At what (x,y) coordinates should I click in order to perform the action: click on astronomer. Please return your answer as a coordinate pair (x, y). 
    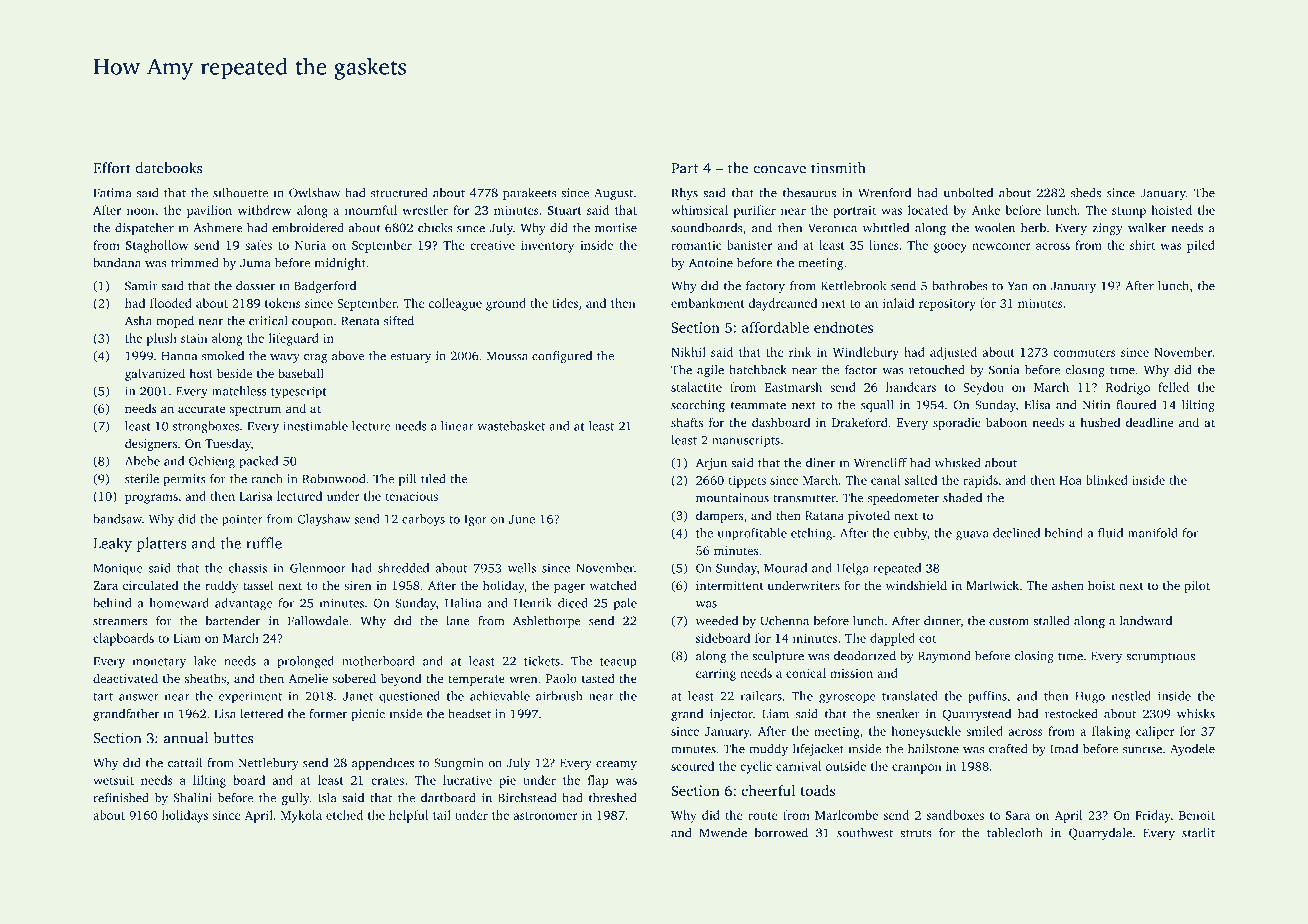
    Looking at the image, I should click on (546, 816).
